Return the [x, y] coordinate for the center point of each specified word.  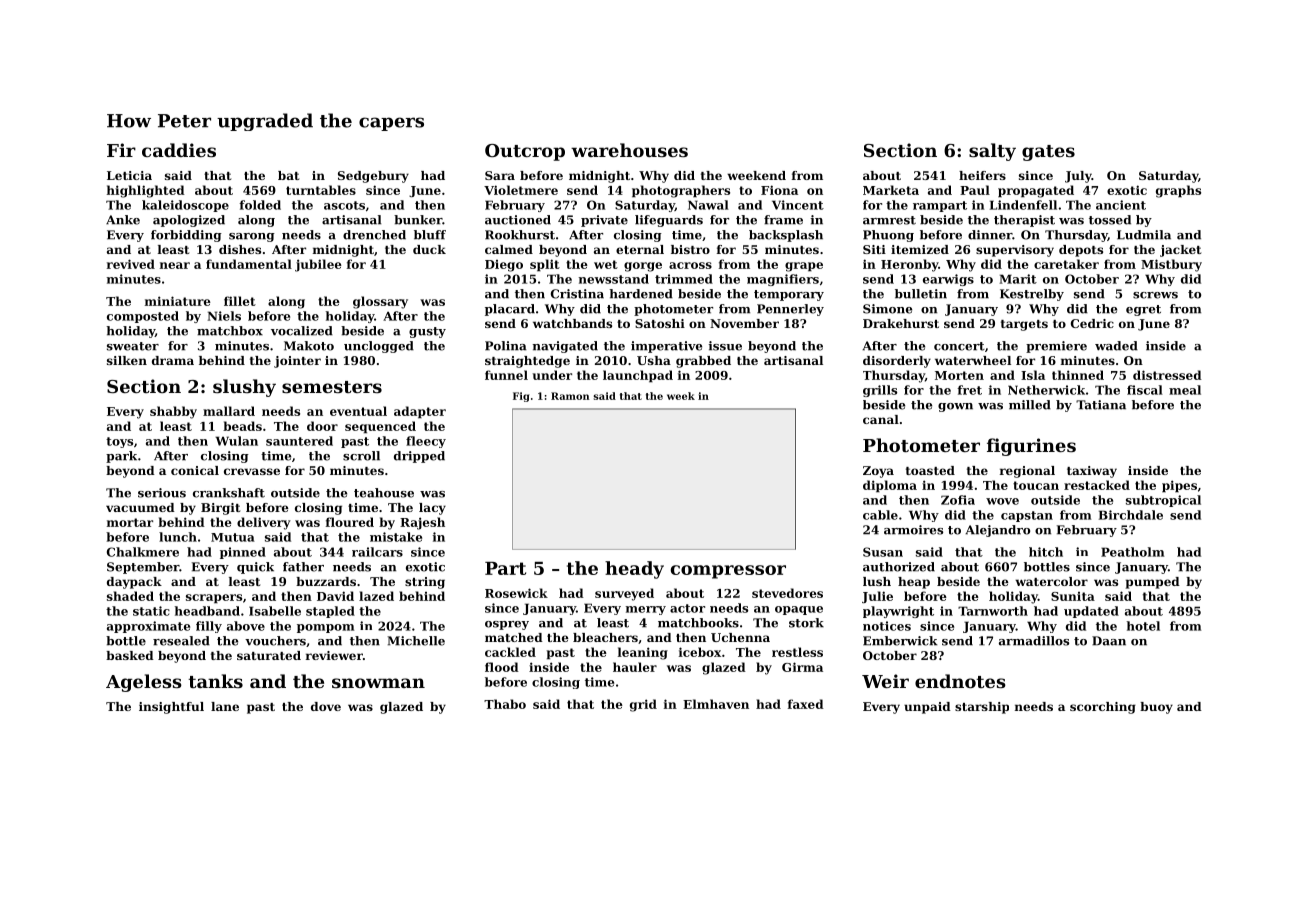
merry [646, 610]
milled [1030, 405]
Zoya [878, 472]
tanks [215, 681]
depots [1081, 251]
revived [131, 264]
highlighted [146, 191]
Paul [975, 190]
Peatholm [1132, 552]
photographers [681, 191]
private [604, 221]
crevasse [252, 471]
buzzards [326, 581]
